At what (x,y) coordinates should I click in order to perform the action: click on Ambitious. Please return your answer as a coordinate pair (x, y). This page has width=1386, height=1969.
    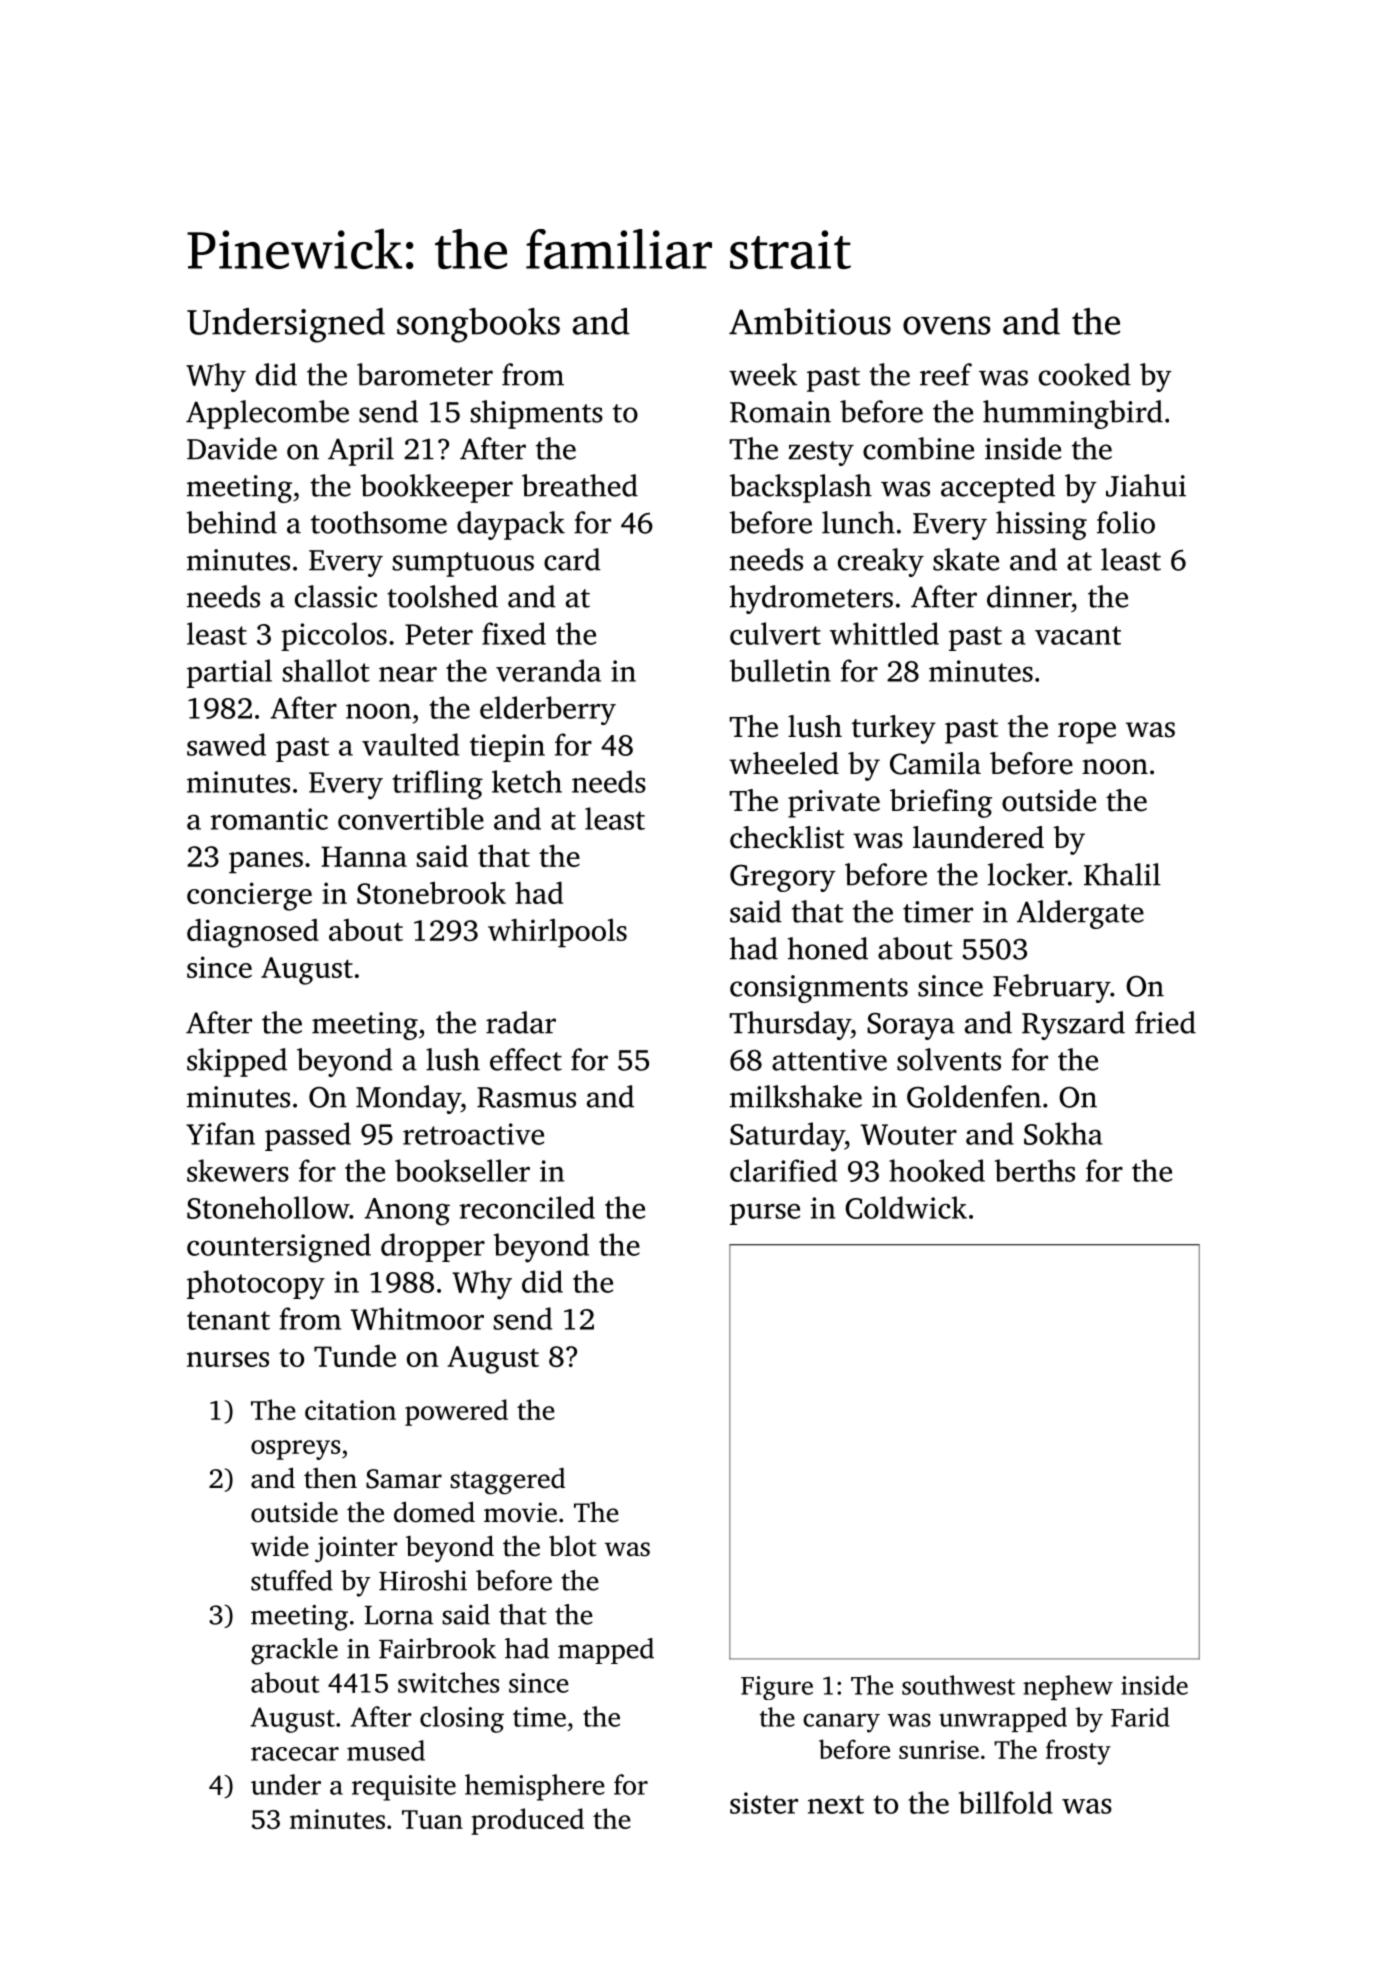
    Looking at the image, I should click on (810, 321).
